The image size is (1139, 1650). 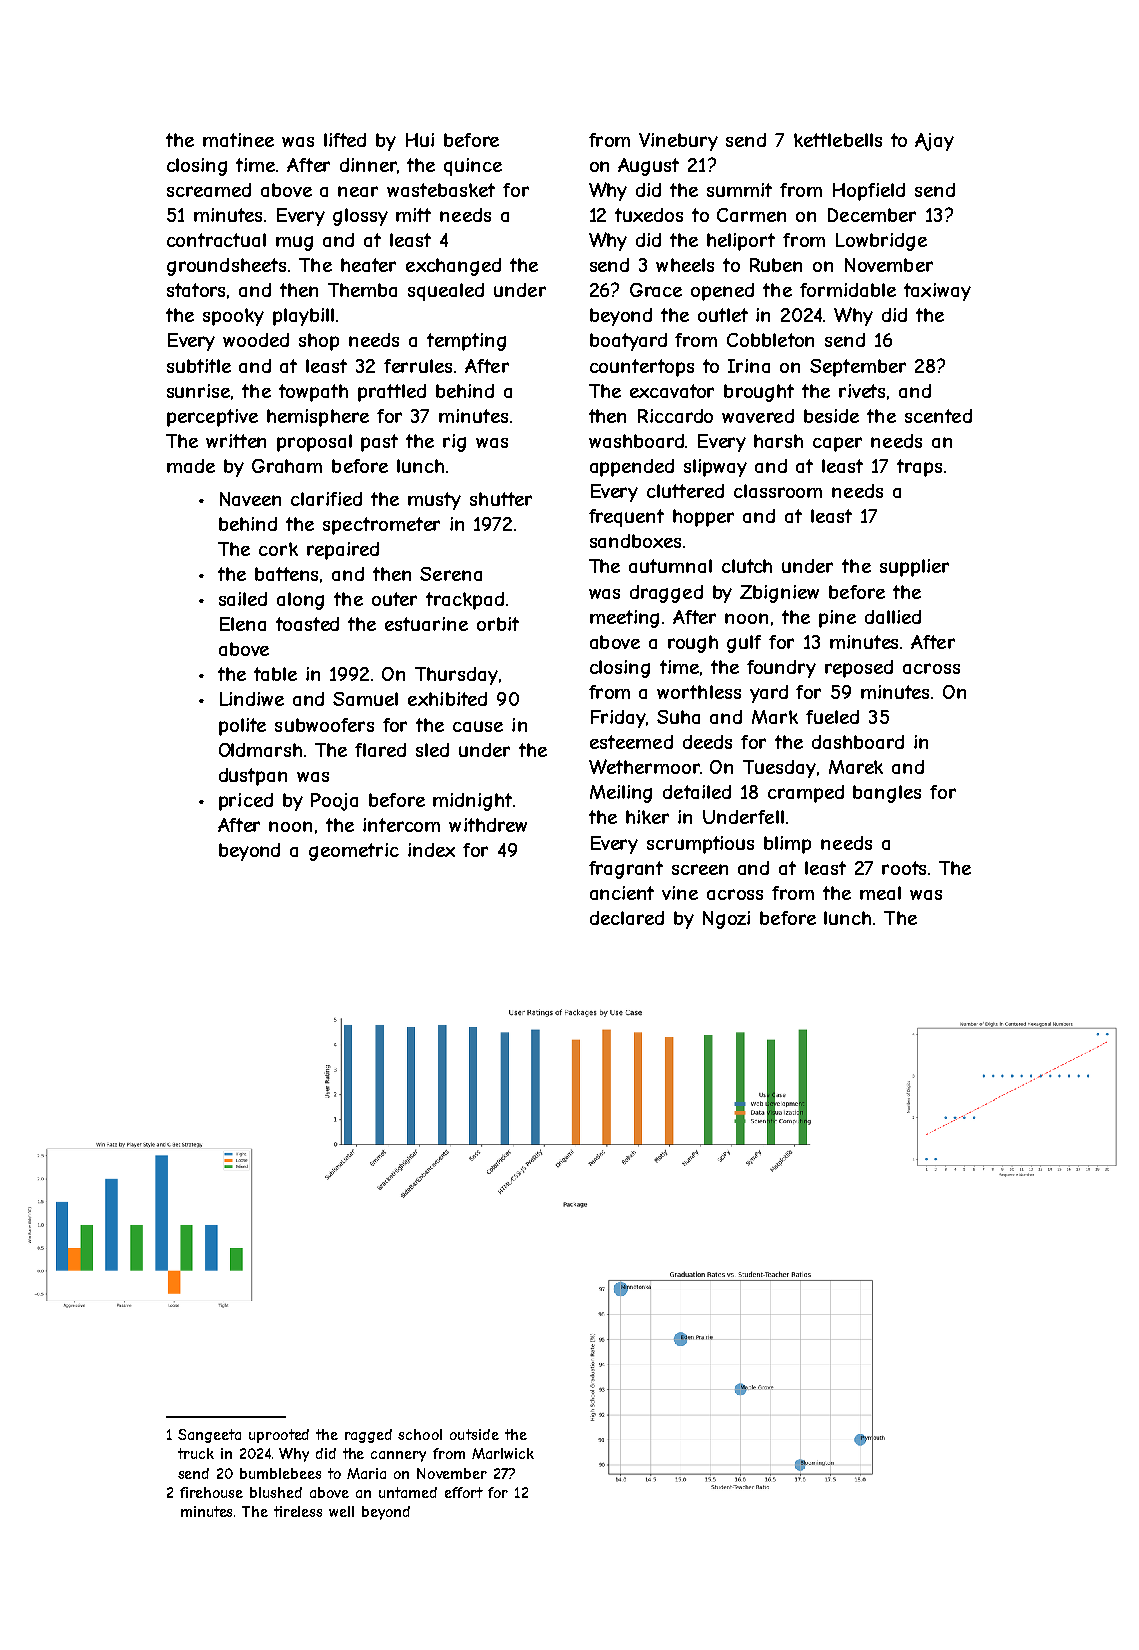 I want to click on Sangeeta, so click(x=209, y=1436).
